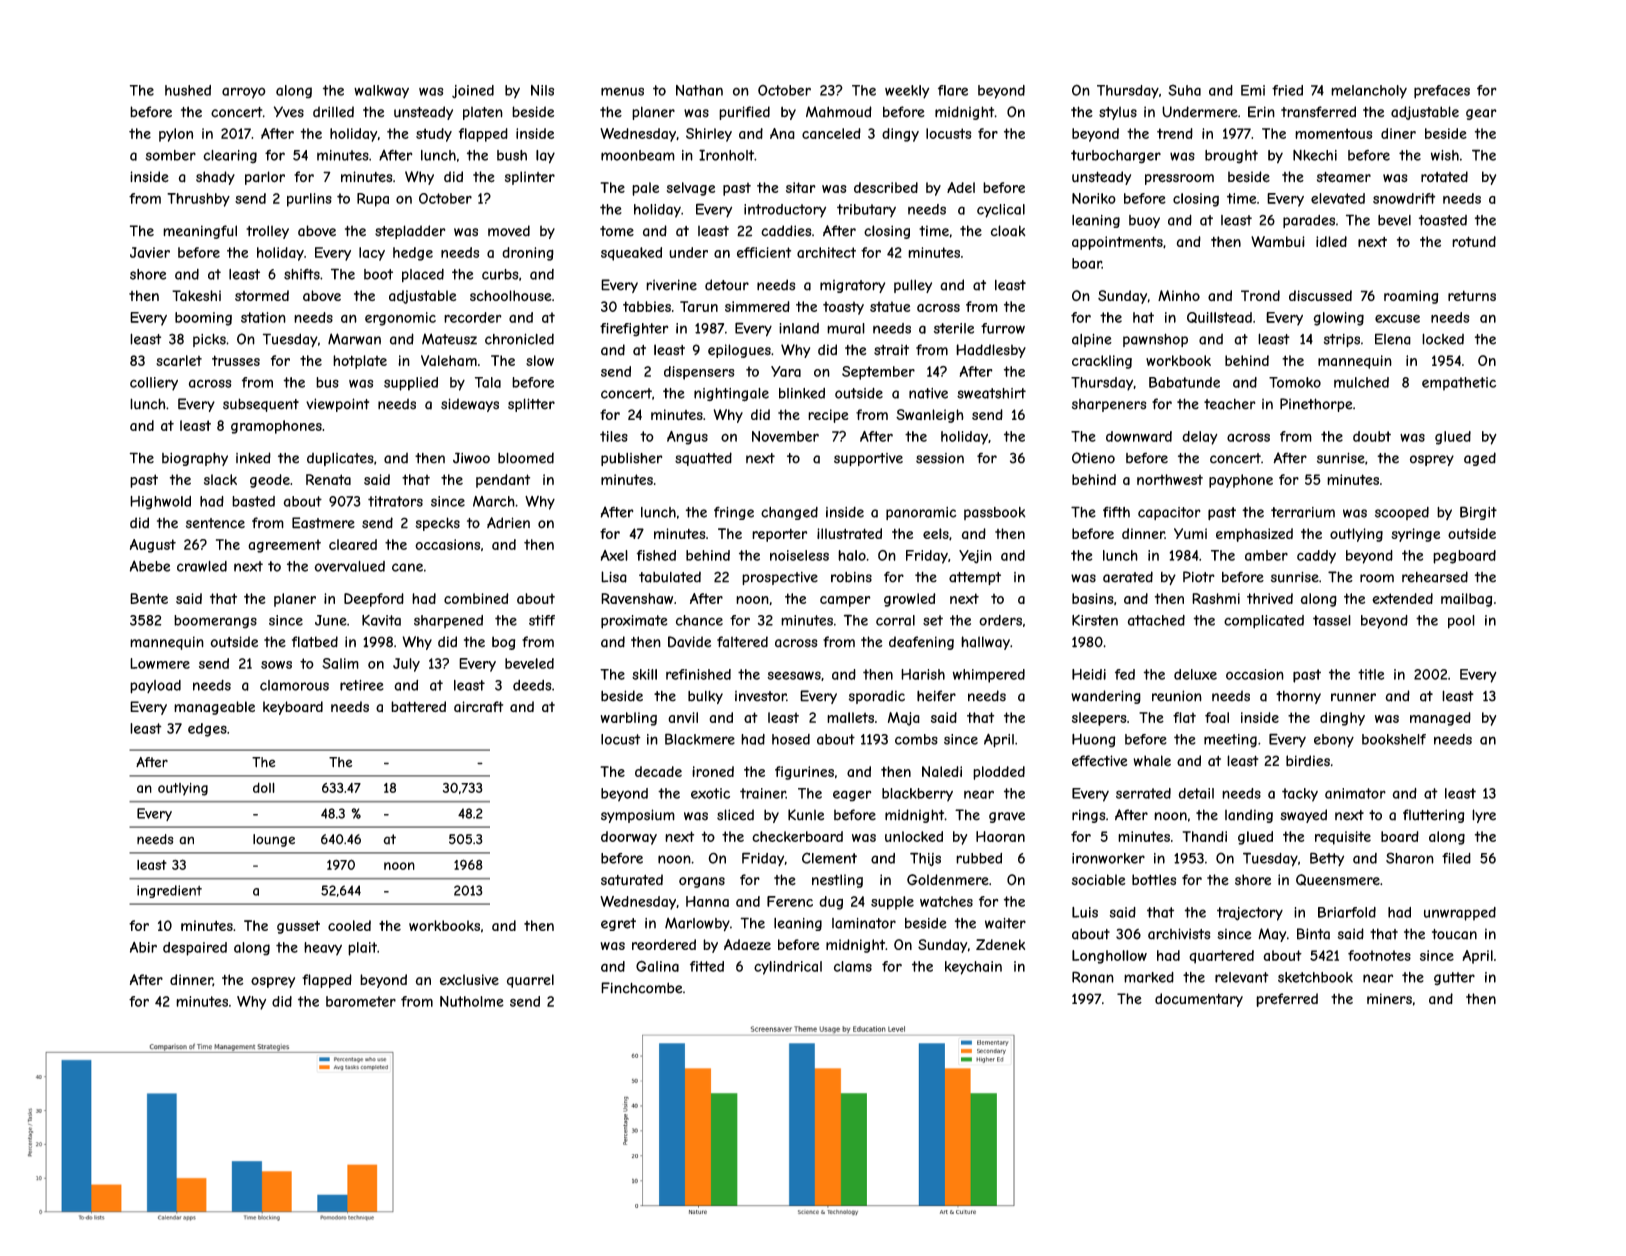 This image has height=1256, width=1626. I want to click on titrators, so click(395, 501).
